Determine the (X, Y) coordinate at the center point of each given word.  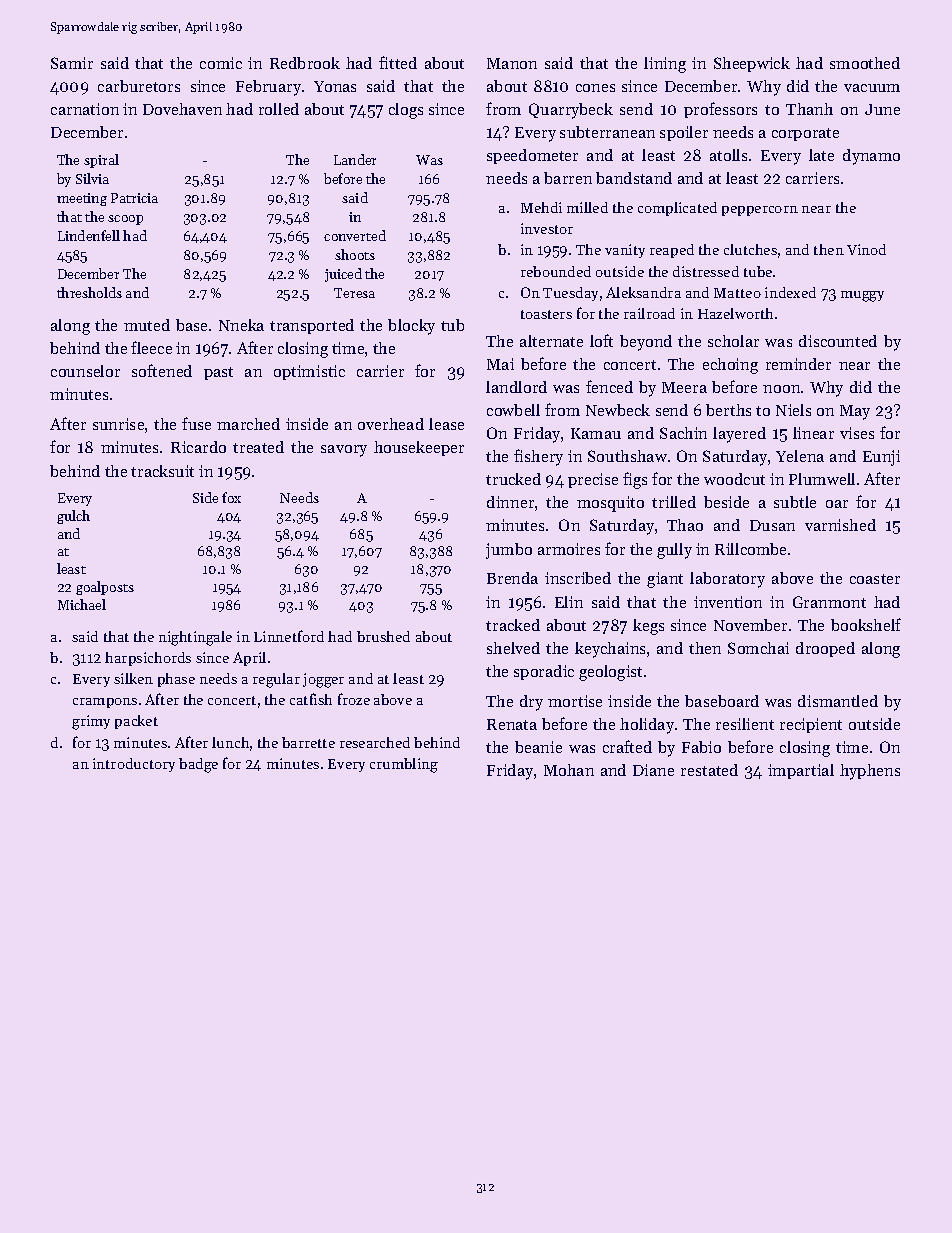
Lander (355, 159)
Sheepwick (752, 64)
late (821, 155)
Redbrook (305, 63)
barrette (308, 742)
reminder (798, 364)
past (218, 373)
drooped (825, 649)
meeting (82, 199)
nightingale (195, 638)
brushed (383, 636)
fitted (398, 62)
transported (312, 326)
